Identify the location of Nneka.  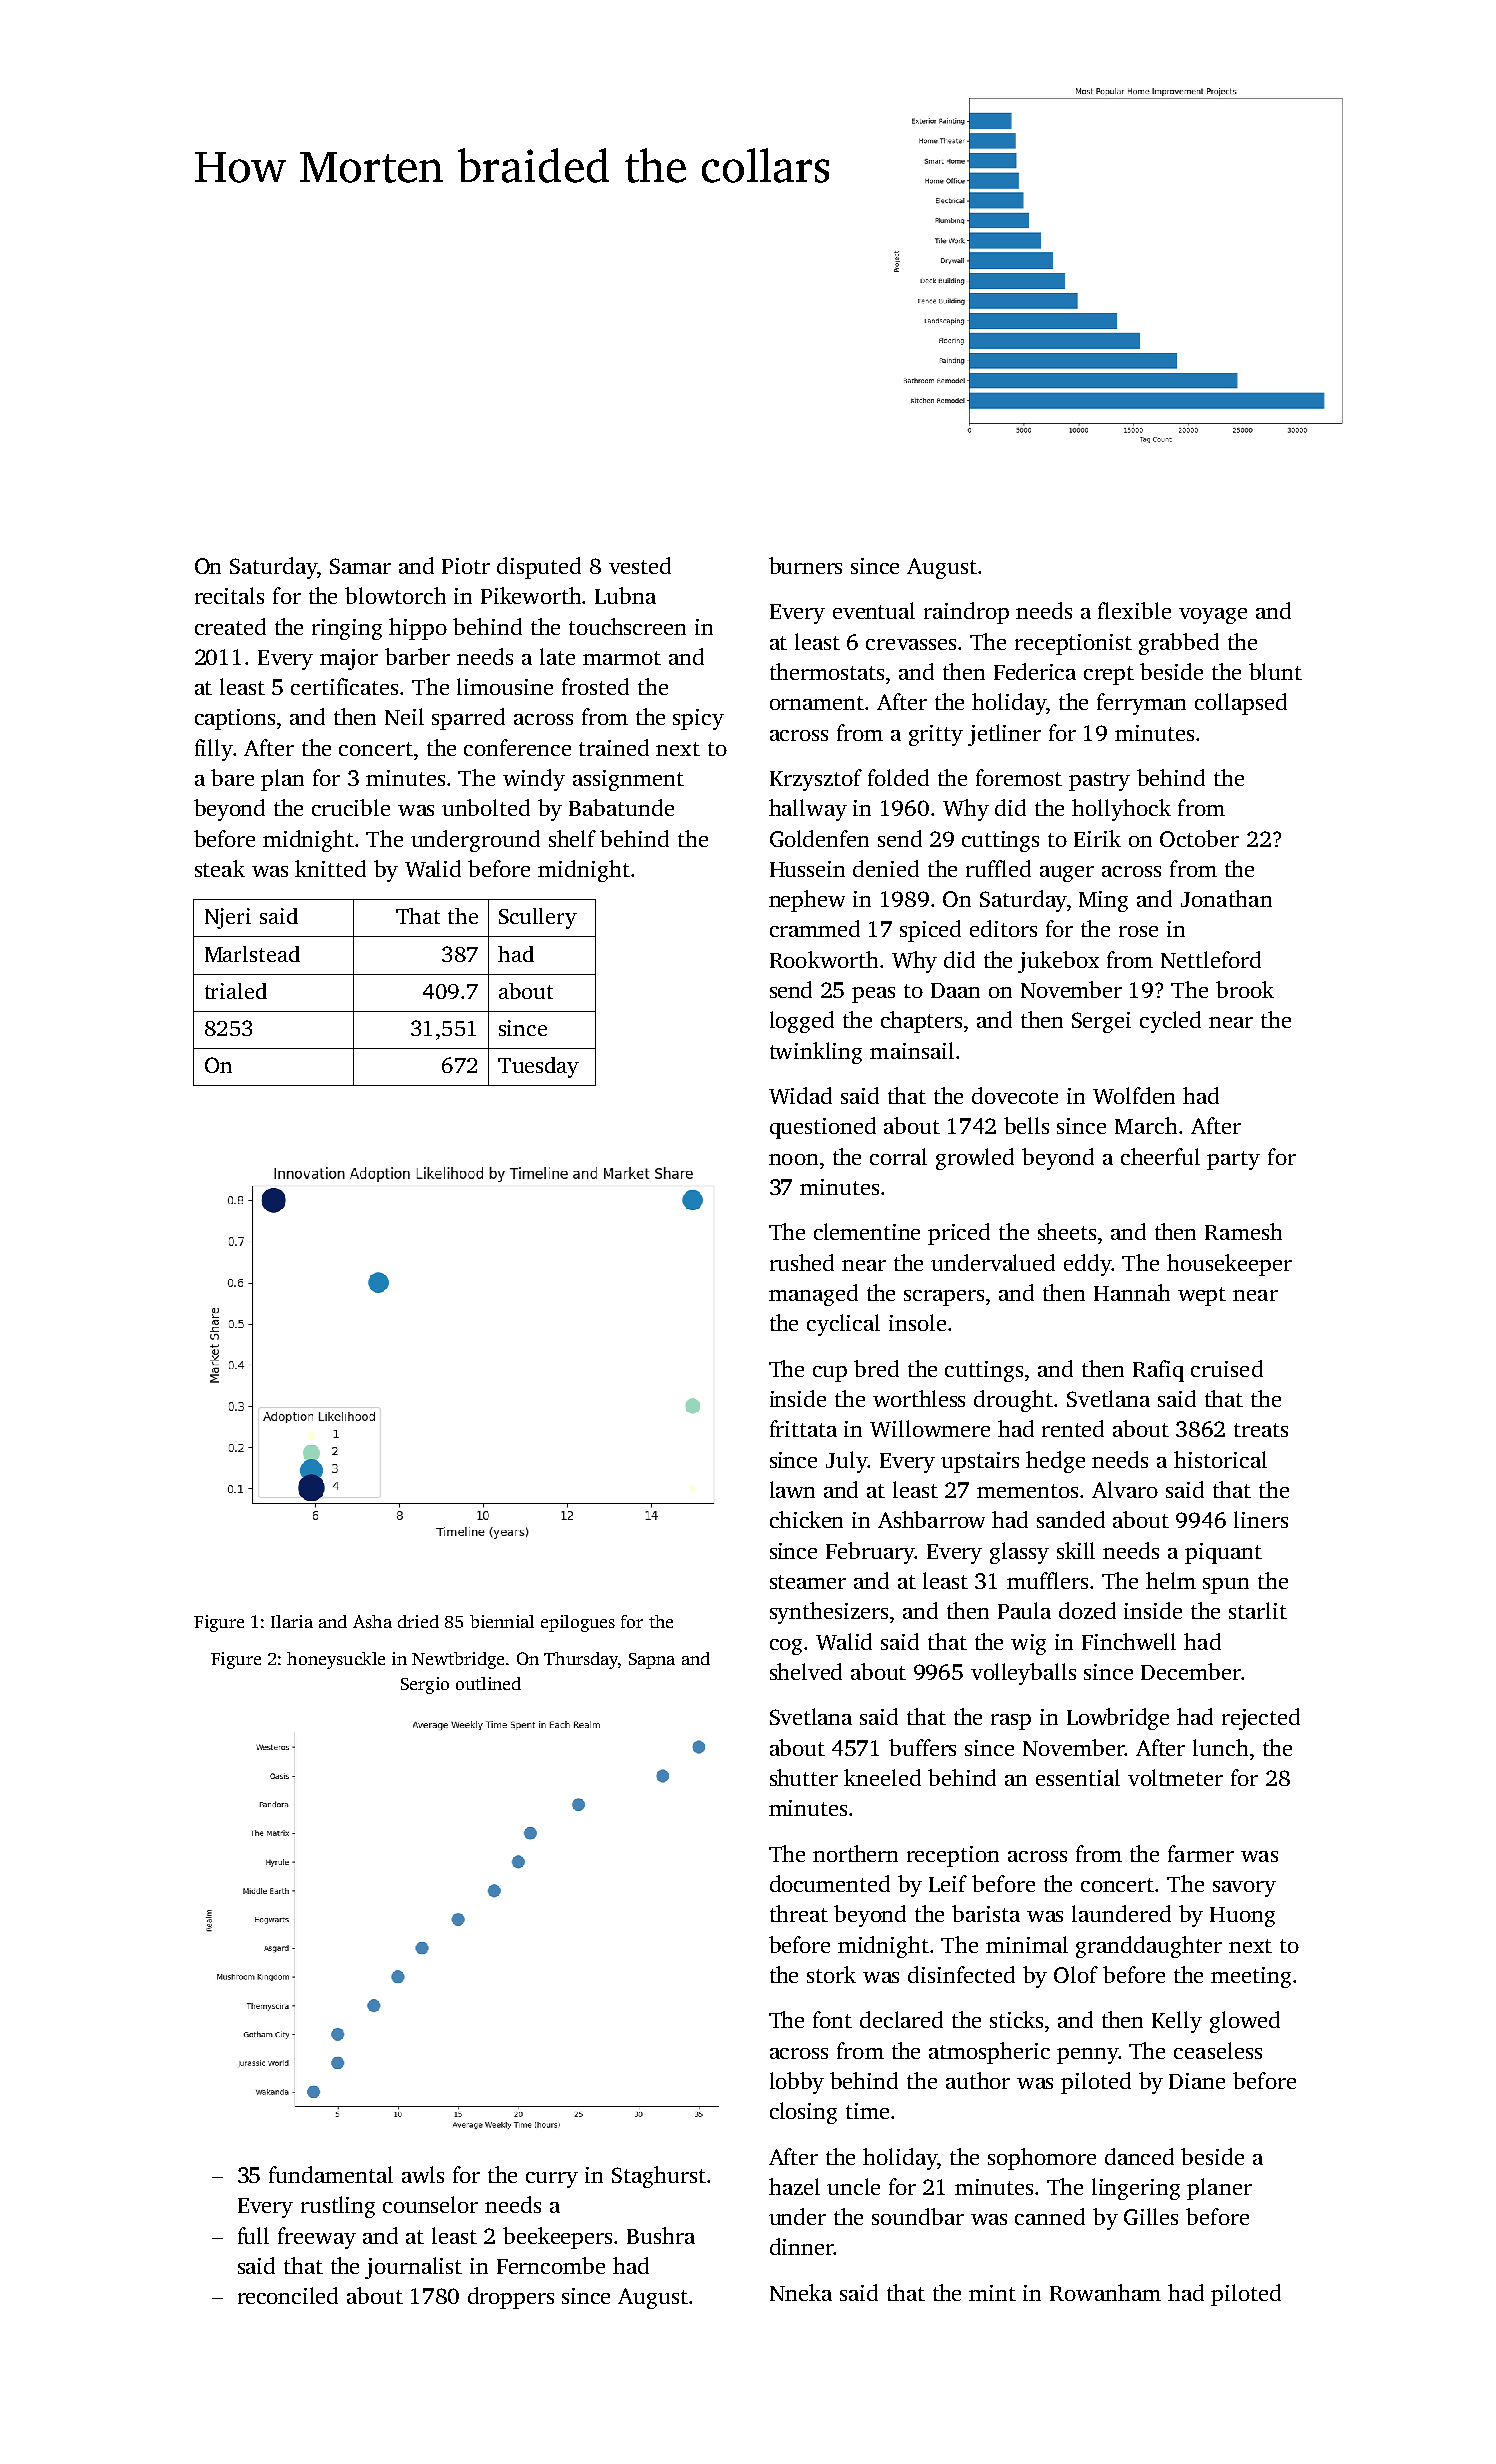
(801, 2292).
